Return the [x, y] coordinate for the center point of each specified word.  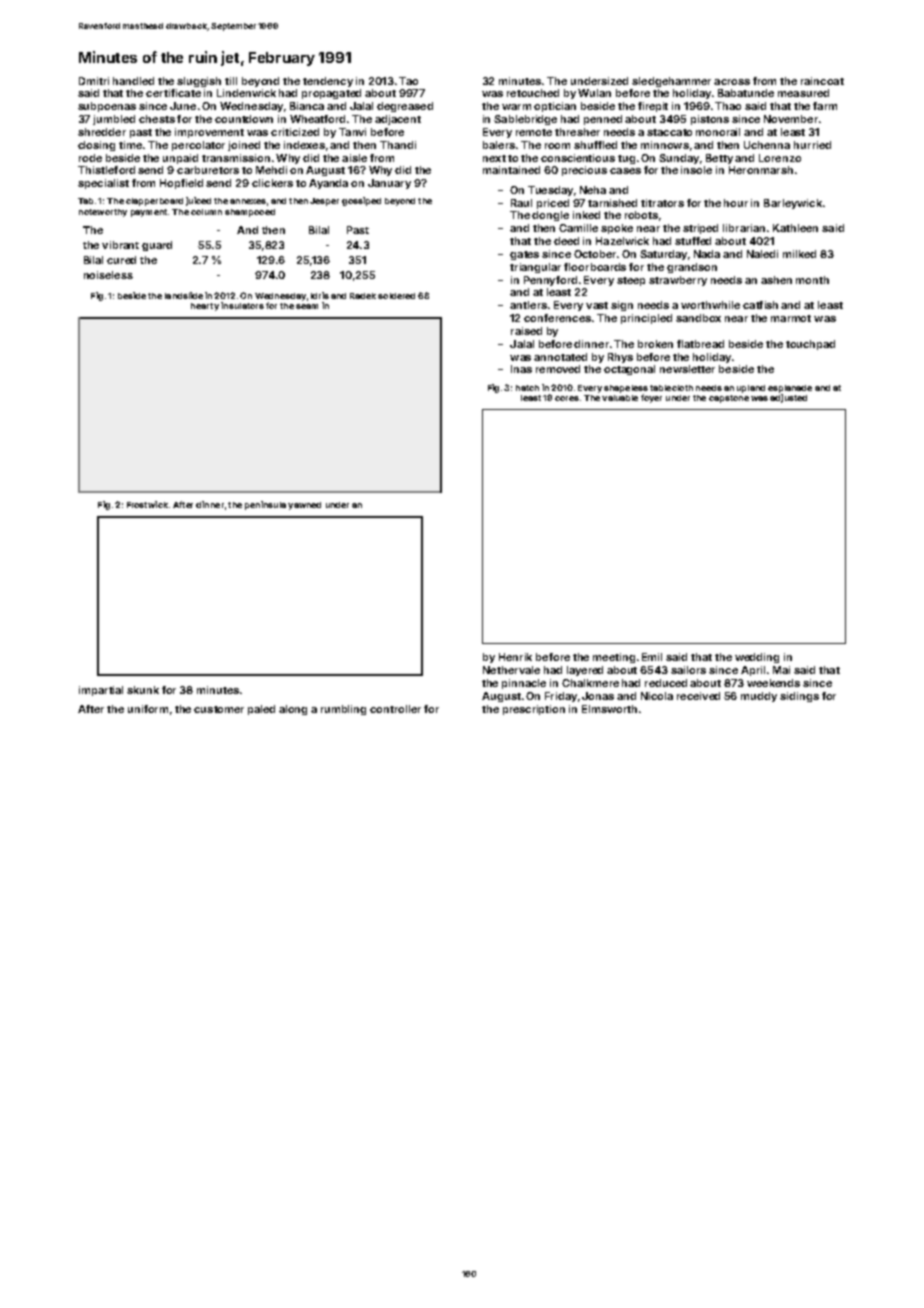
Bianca [307, 106]
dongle [550, 216]
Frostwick [147, 504]
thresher [577, 132]
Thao [728, 106]
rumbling [343, 710]
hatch [527, 388]
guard [157, 246]
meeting [614, 658]
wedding [757, 658]
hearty [205, 307]
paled [261, 710]
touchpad [810, 345]
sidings [799, 697]
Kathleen [795, 228]
